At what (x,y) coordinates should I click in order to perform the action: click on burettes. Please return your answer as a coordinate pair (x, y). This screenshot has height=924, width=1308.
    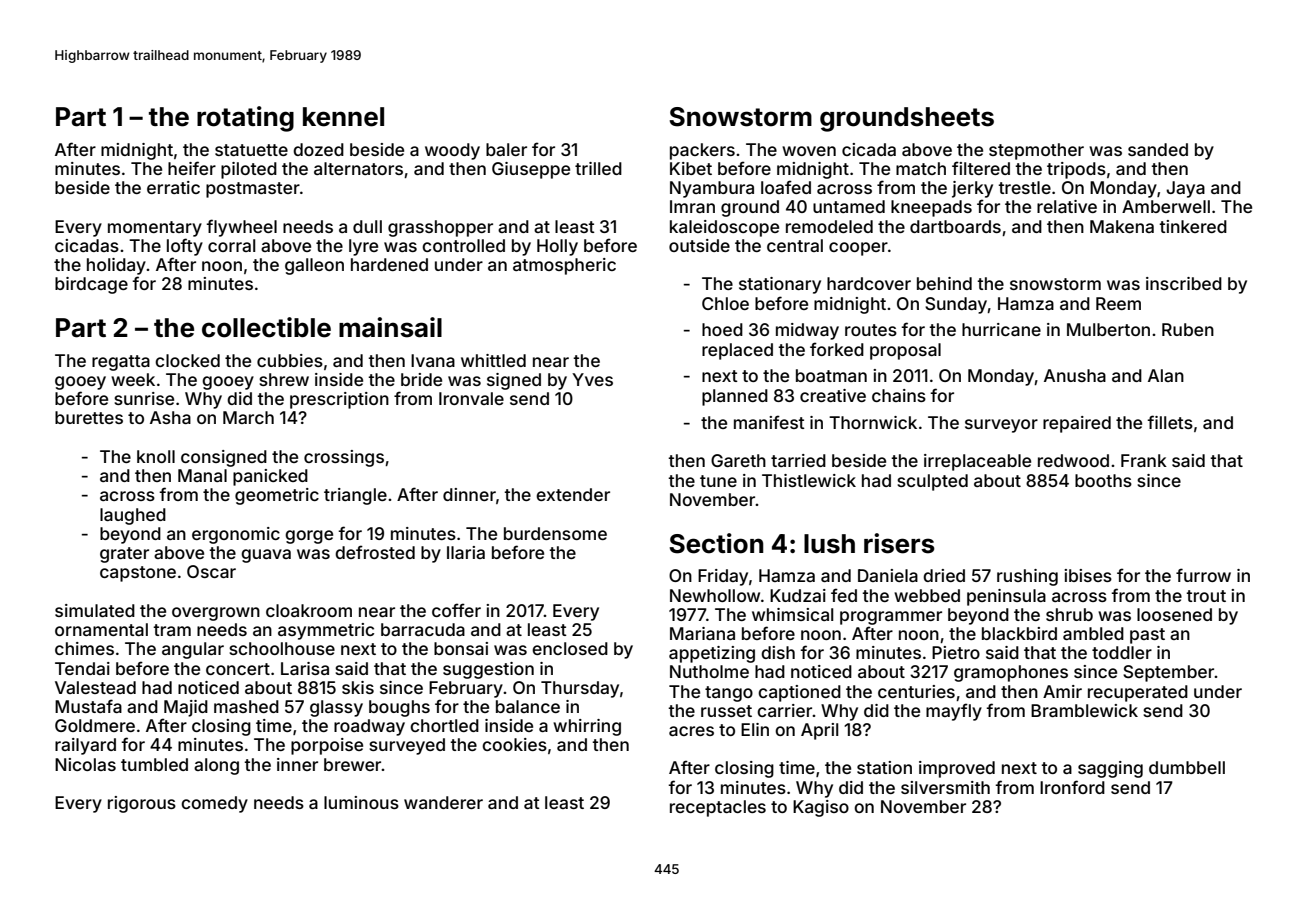
    Looking at the image, I should click on (89, 417).
